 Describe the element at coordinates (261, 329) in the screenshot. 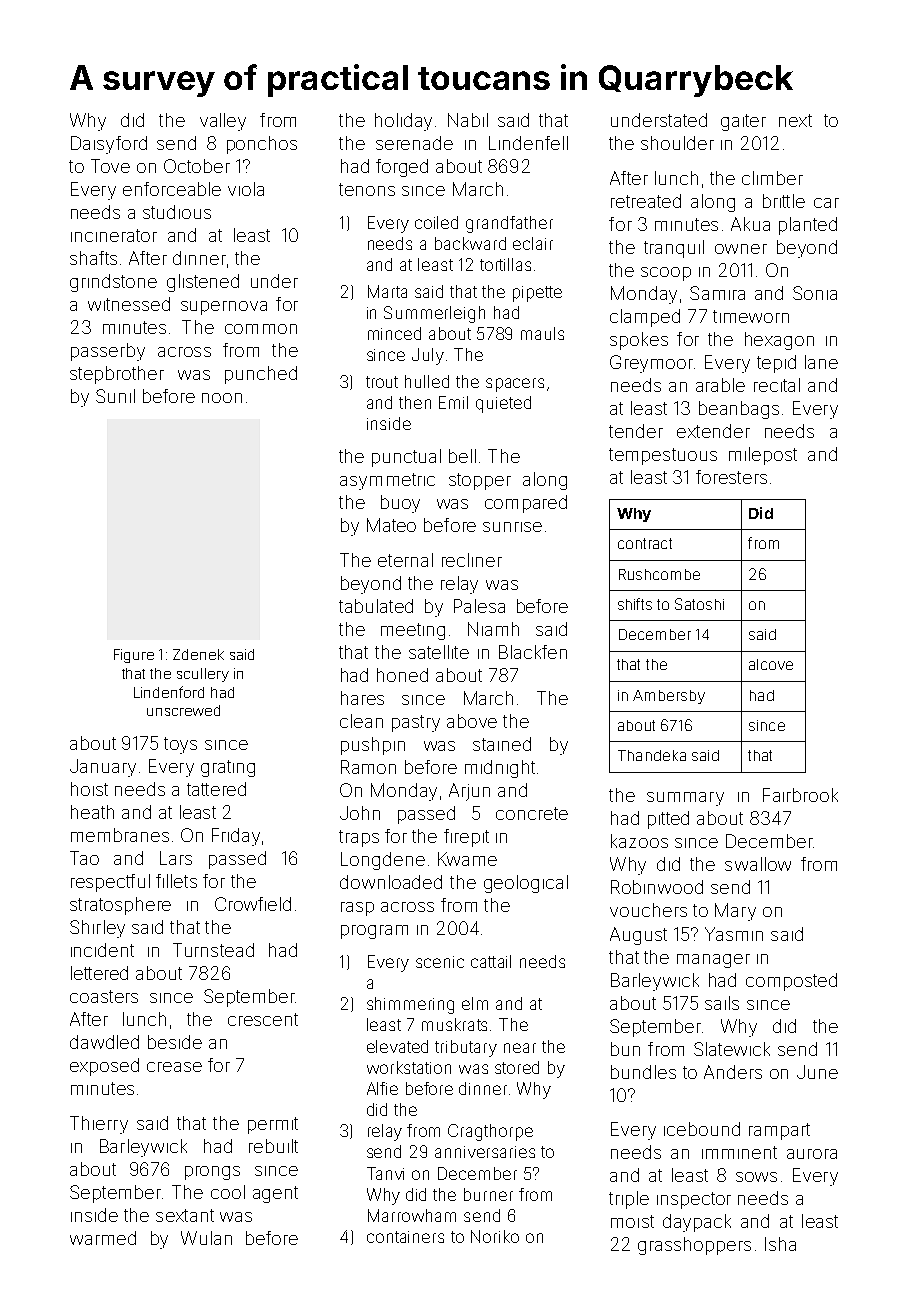

I see `common` at that location.
